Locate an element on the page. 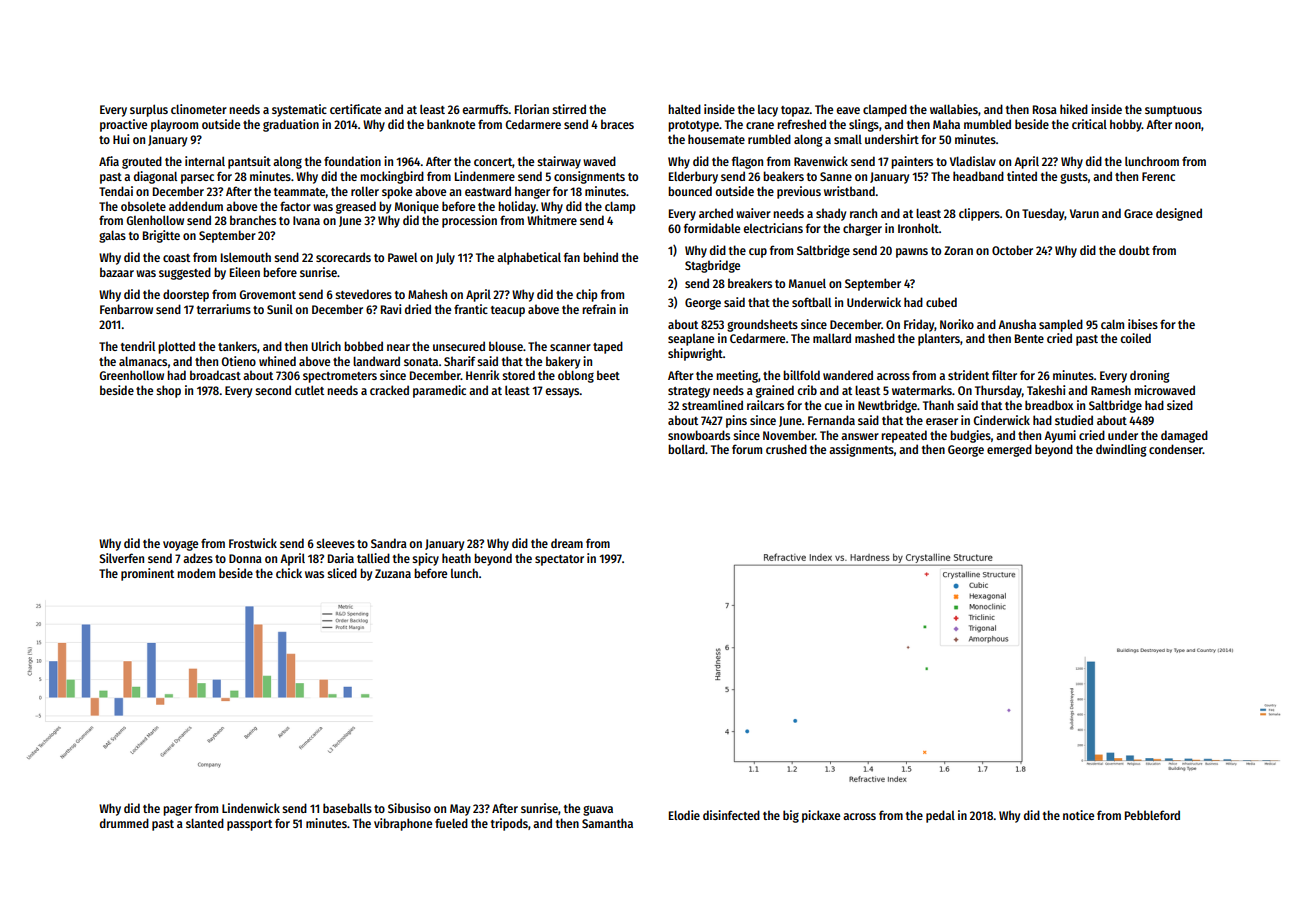 This page has width=1308, height=924. pedal is located at coordinates (940, 816).
